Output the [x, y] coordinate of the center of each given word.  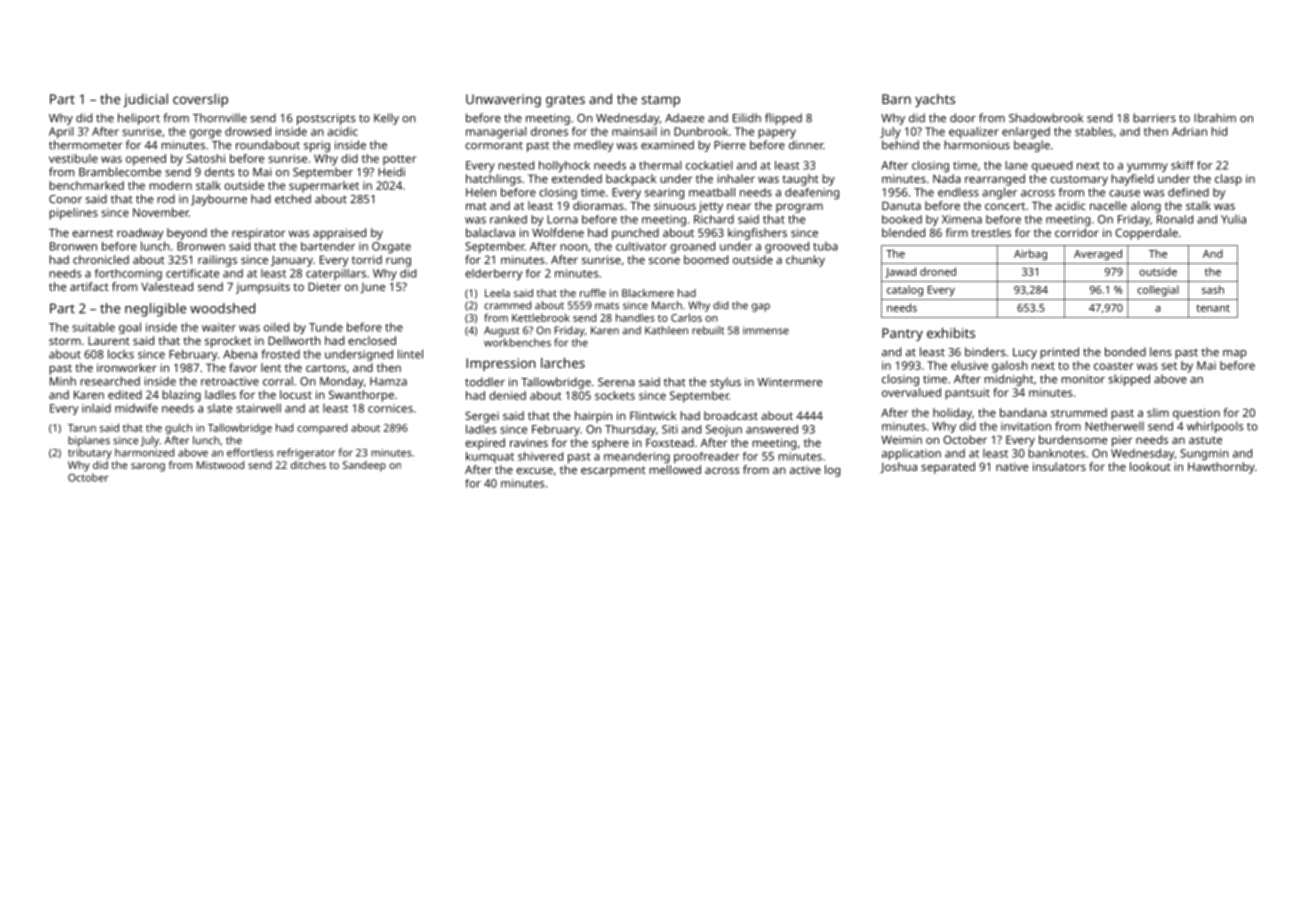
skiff [1182, 165]
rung [398, 262]
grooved [787, 247]
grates [565, 101]
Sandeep [364, 466]
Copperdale [1147, 234]
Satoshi [205, 158]
